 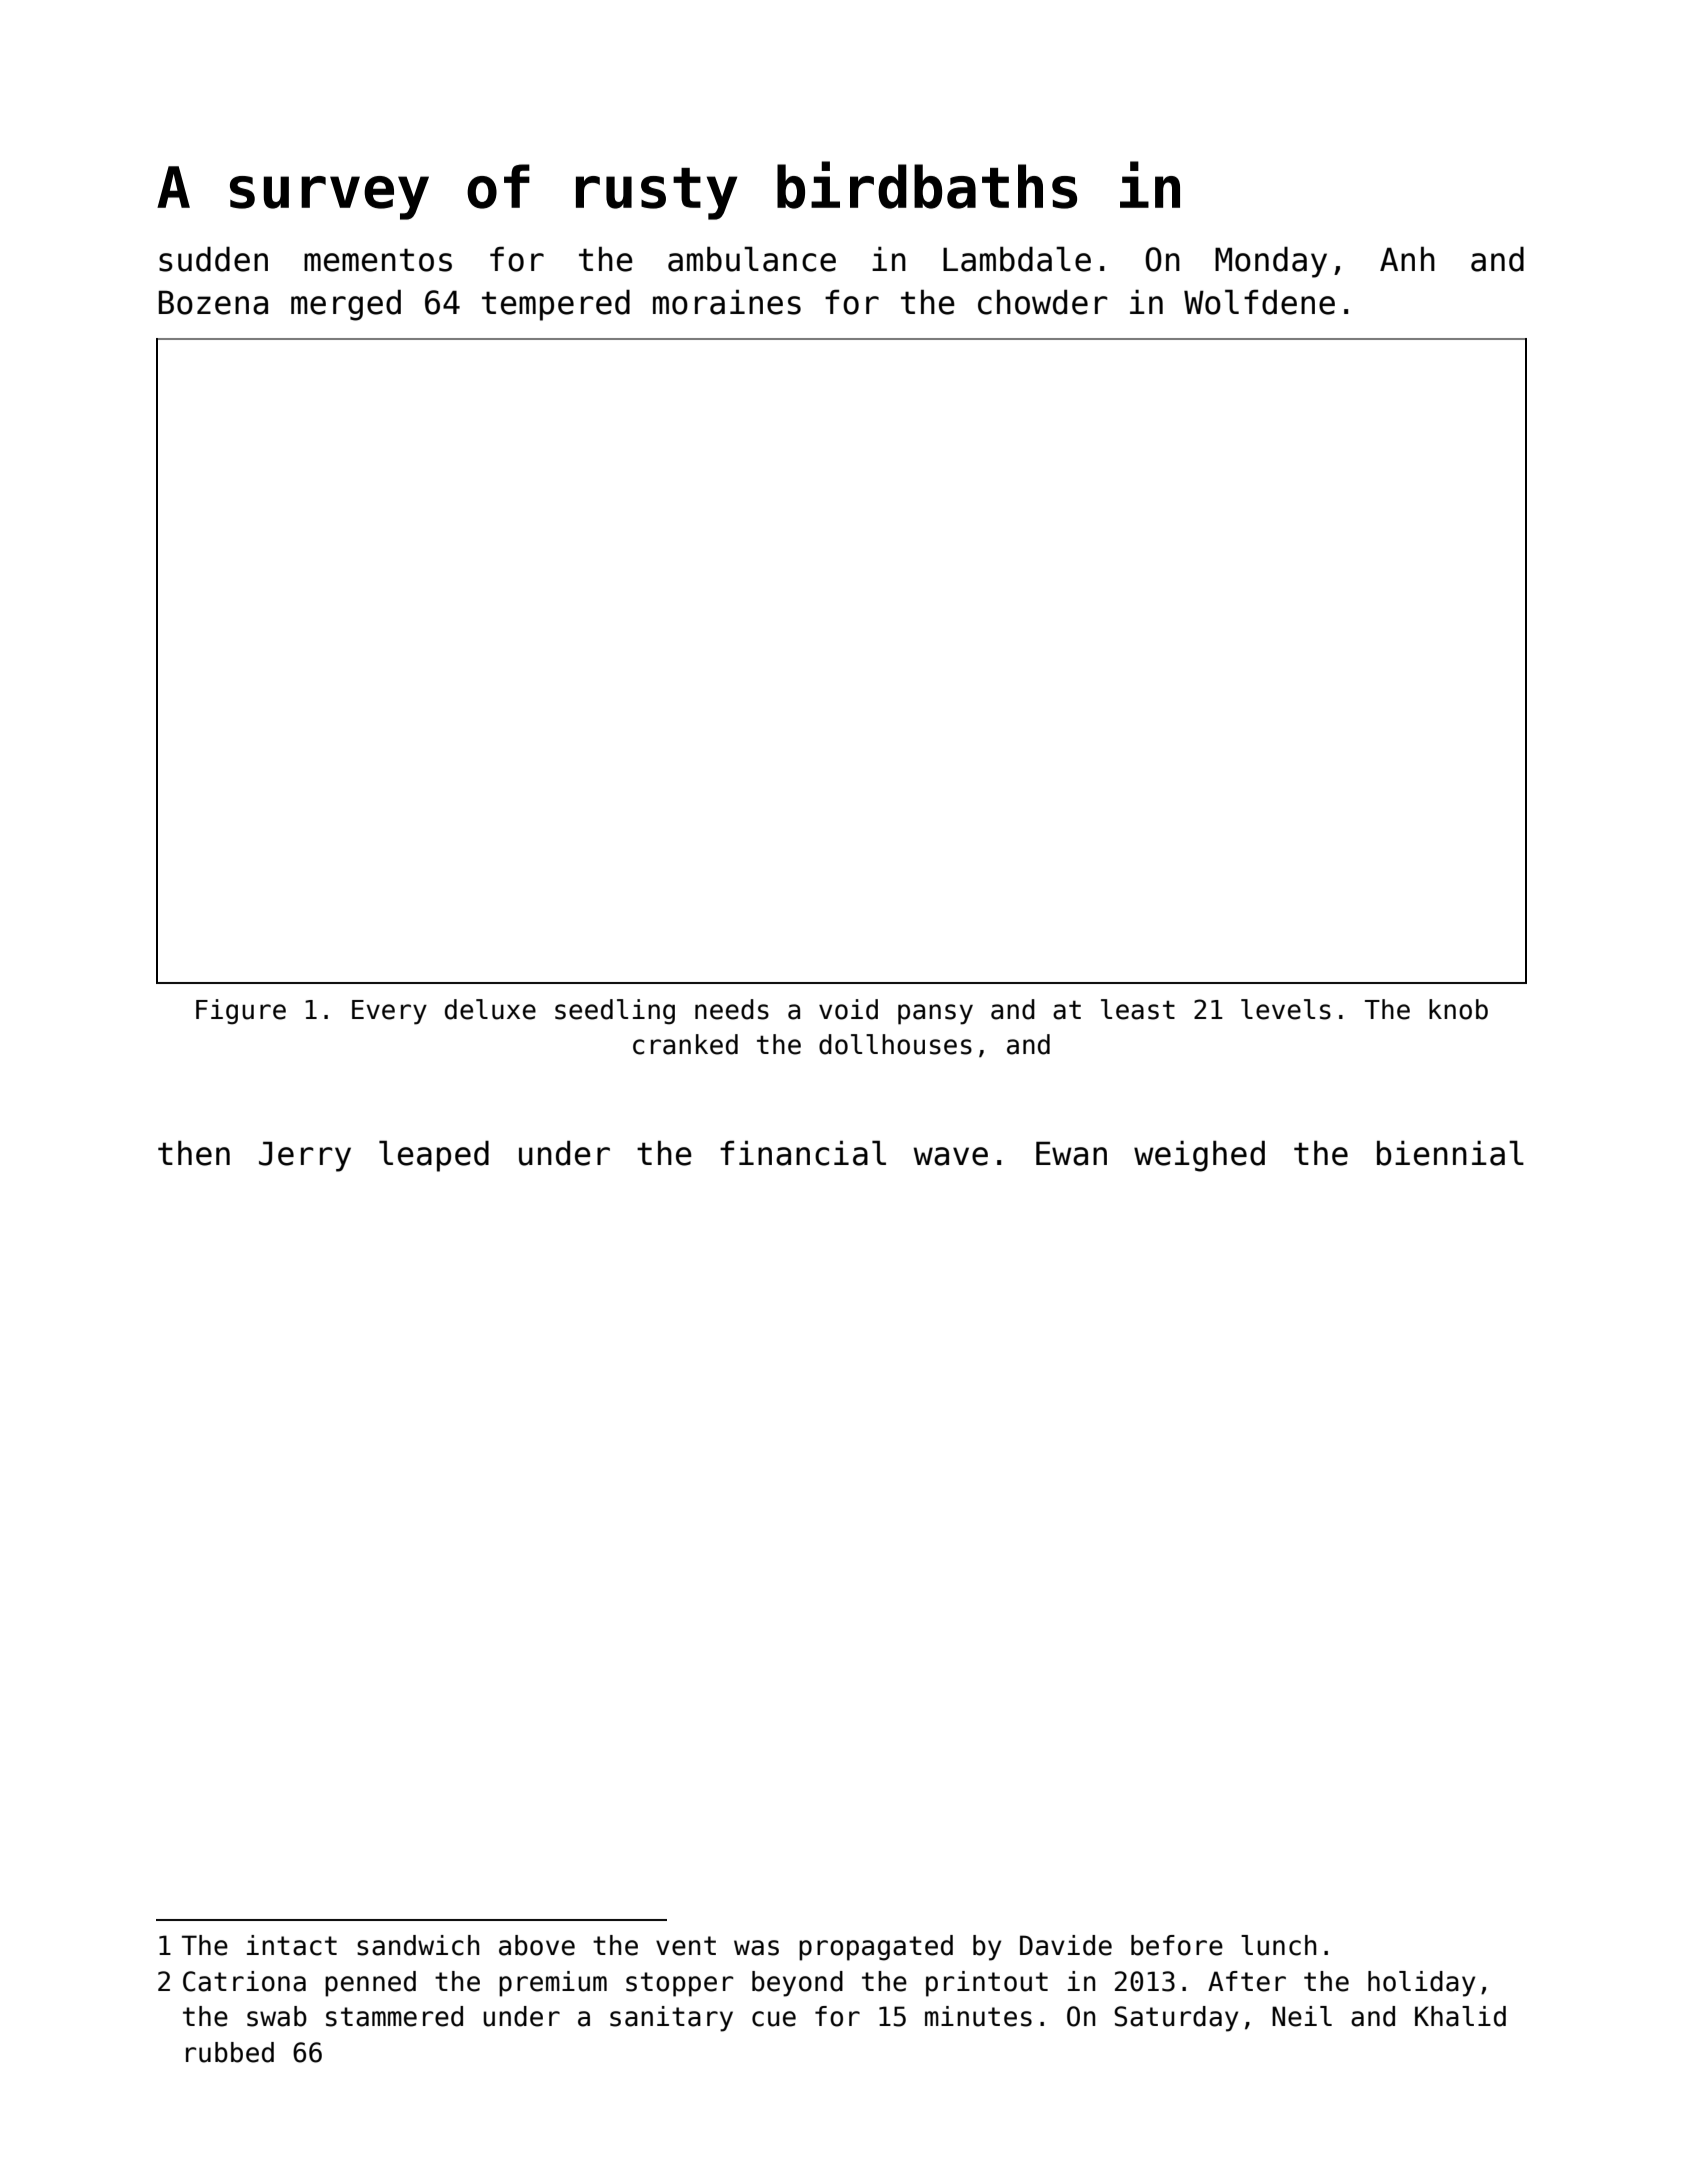 I want to click on Ewan, so click(x=1071, y=1153).
